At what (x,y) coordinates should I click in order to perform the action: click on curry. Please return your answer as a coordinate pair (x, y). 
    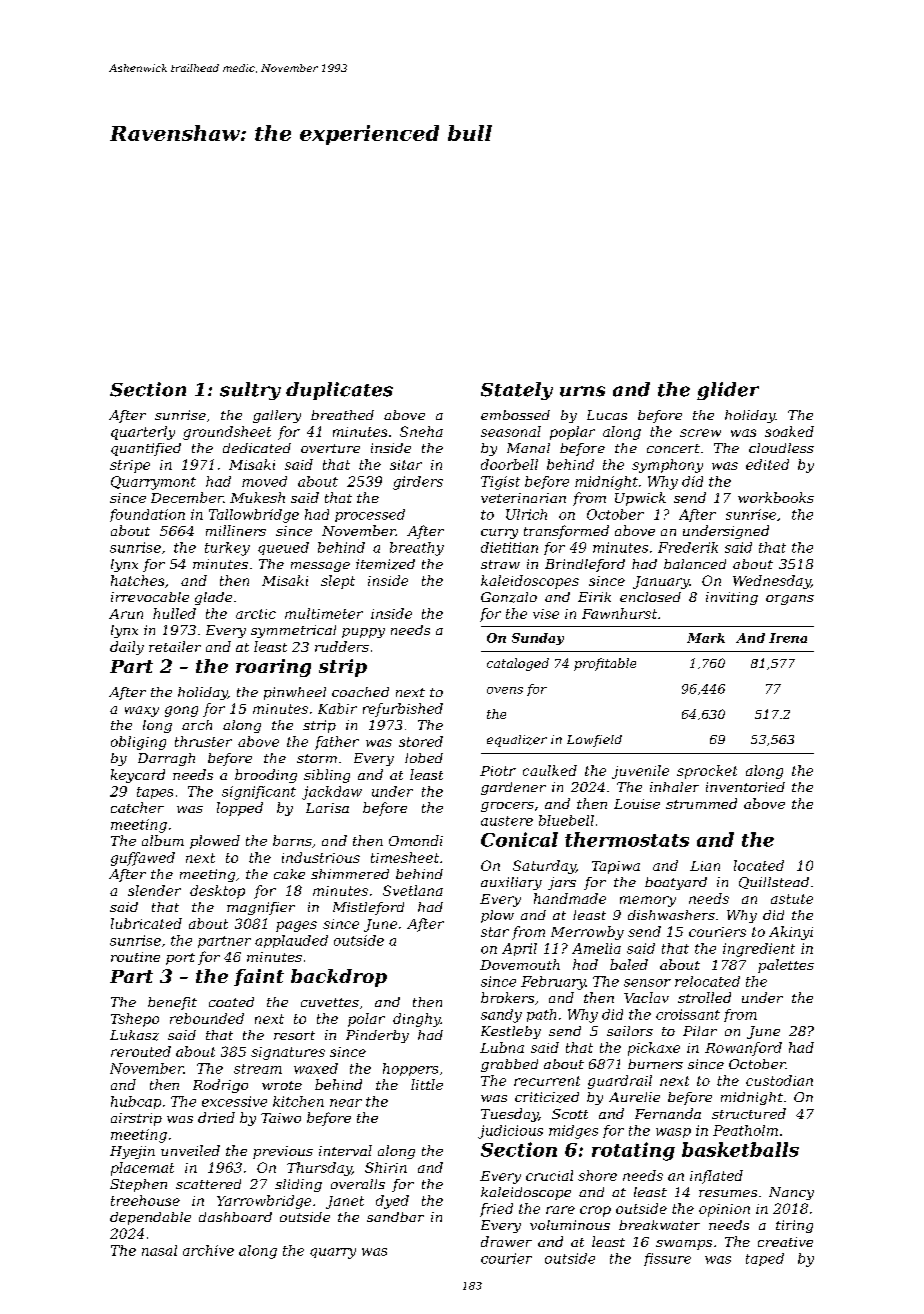
    Looking at the image, I should click on (499, 534).
